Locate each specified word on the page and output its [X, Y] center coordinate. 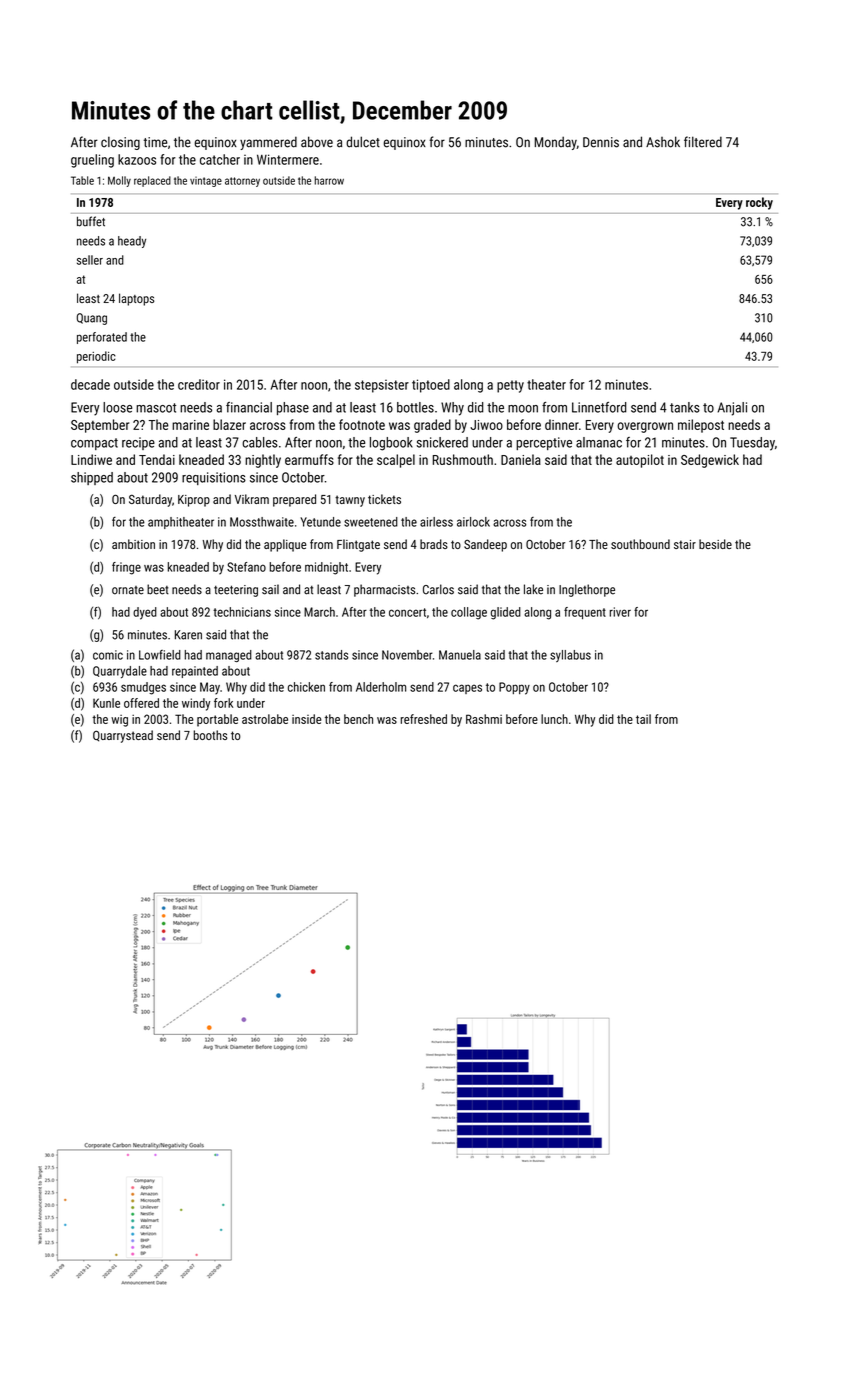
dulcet [363, 142]
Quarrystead [123, 736]
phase [293, 408]
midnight [326, 568]
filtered [703, 142]
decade [90, 384]
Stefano [246, 567]
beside [715, 544]
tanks [685, 407]
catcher [220, 159]
